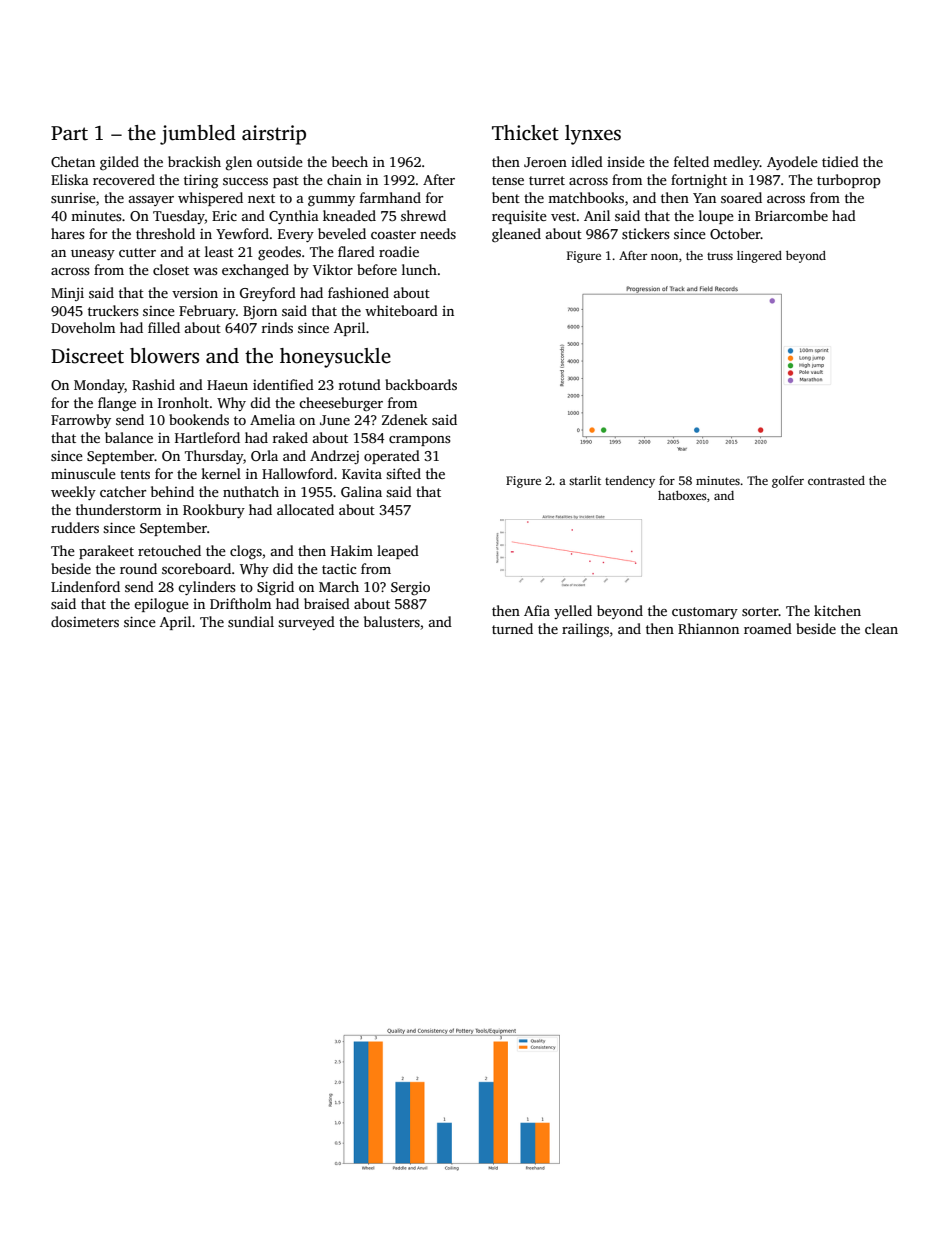 This image has height=1233, width=952. Describe the element at coordinates (349, 215) in the image. I see `kneaded` at that location.
